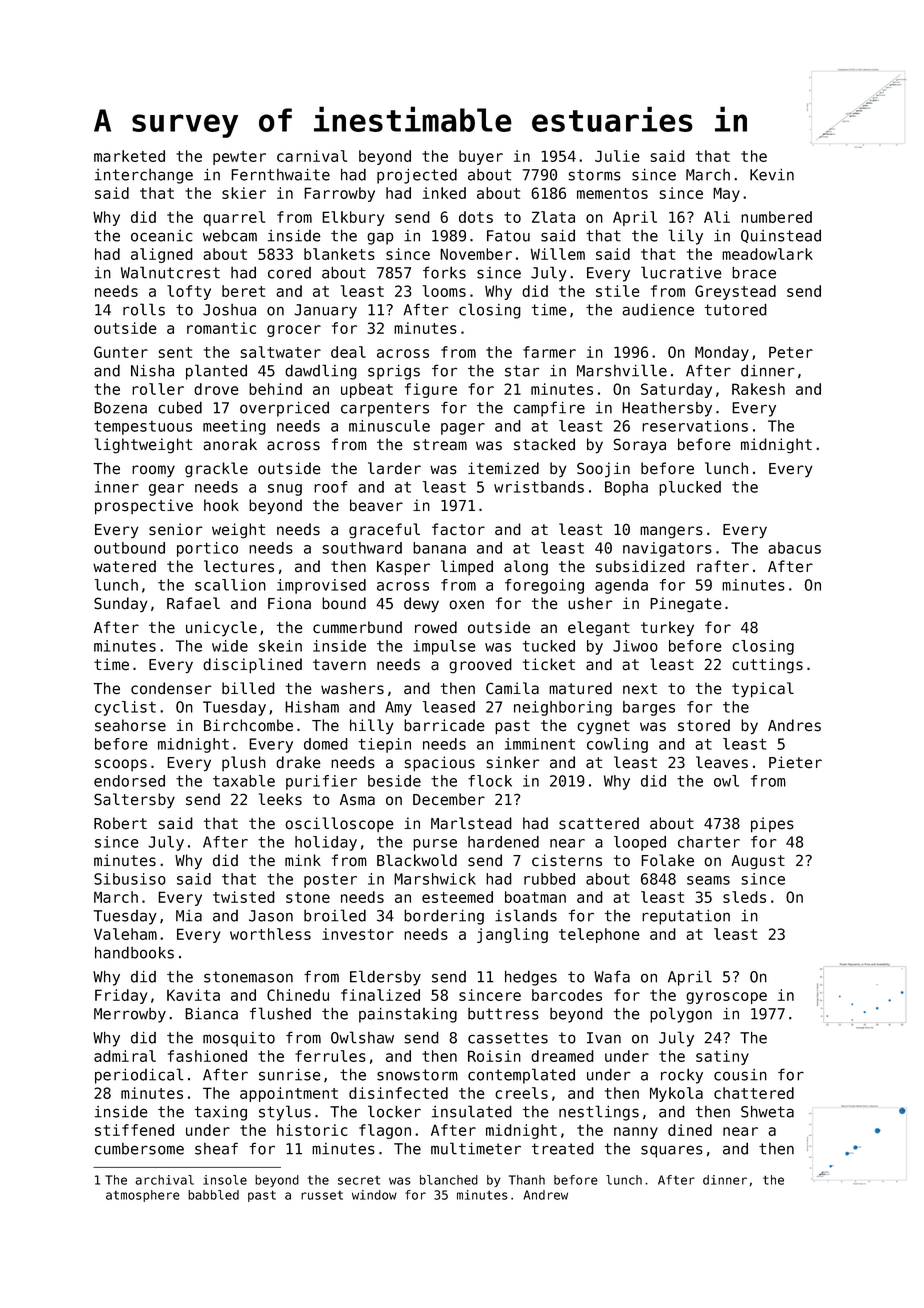 The image size is (924, 1308). Describe the element at coordinates (239, 158) in the screenshot. I see `pewter` at that location.
